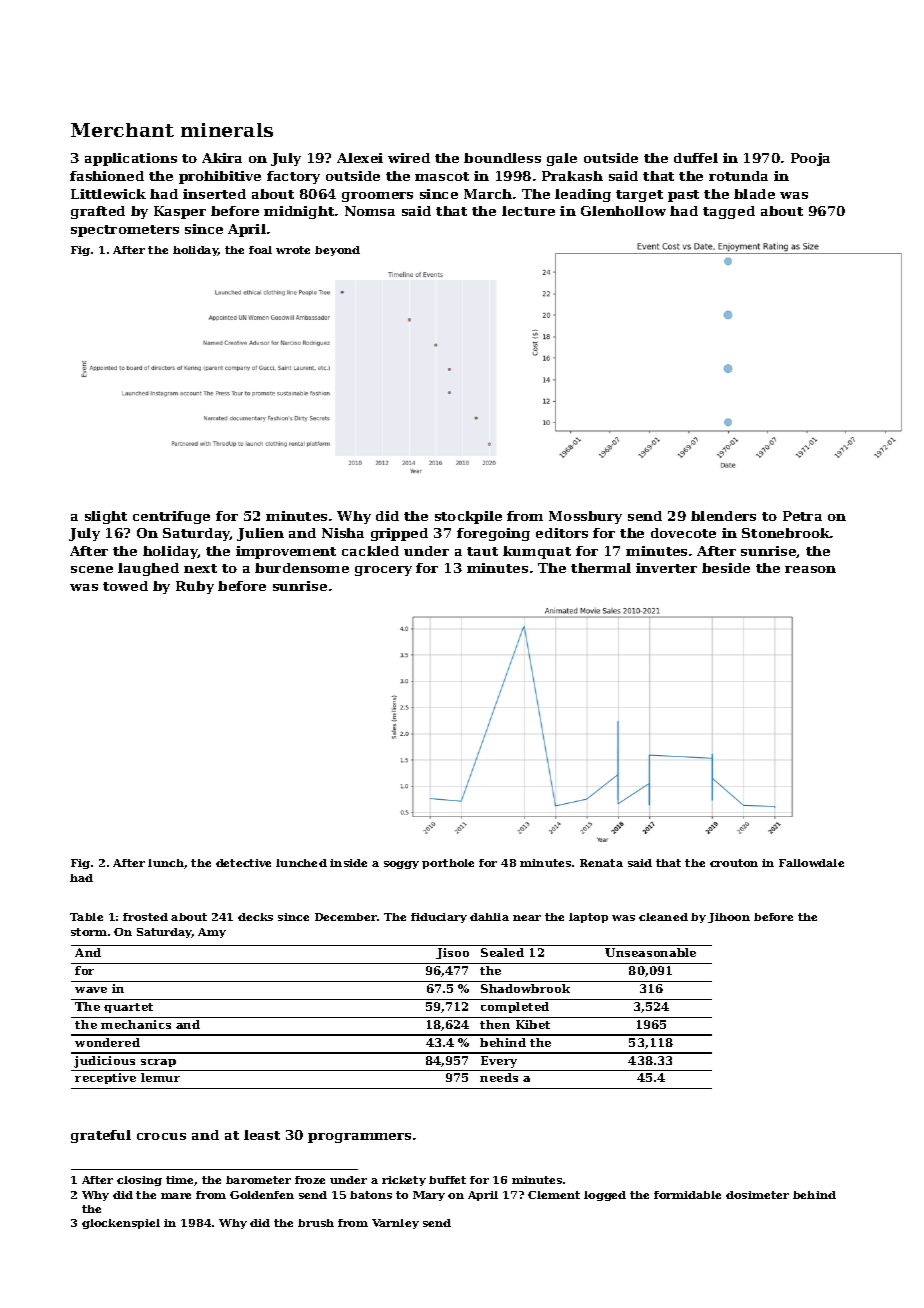  I want to click on dosimeter, so click(757, 1195).
